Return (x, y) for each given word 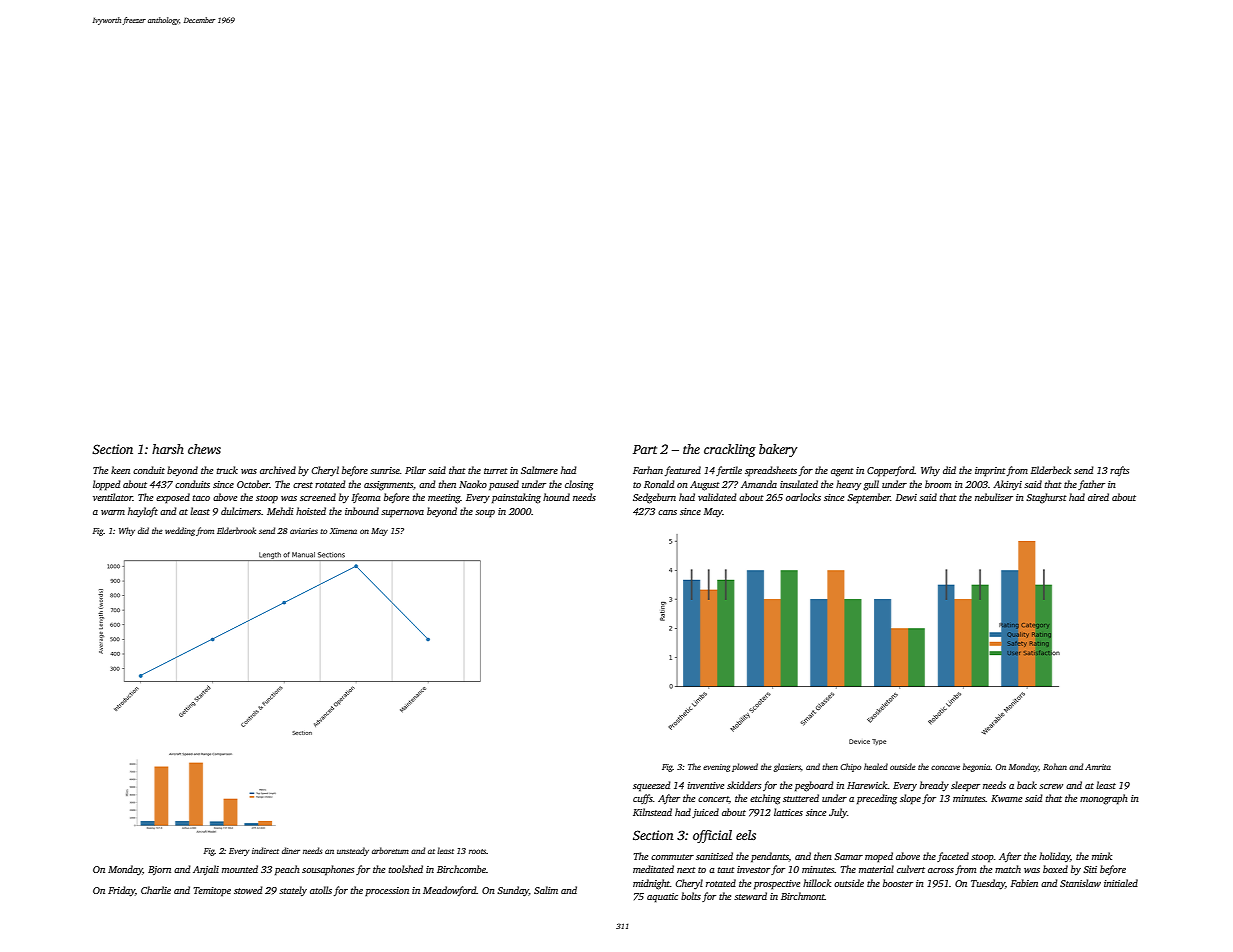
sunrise (385, 470)
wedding (180, 531)
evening (716, 768)
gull (871, 485)
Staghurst (1046, 498)
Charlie (156, 890)
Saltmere (539, 470)
